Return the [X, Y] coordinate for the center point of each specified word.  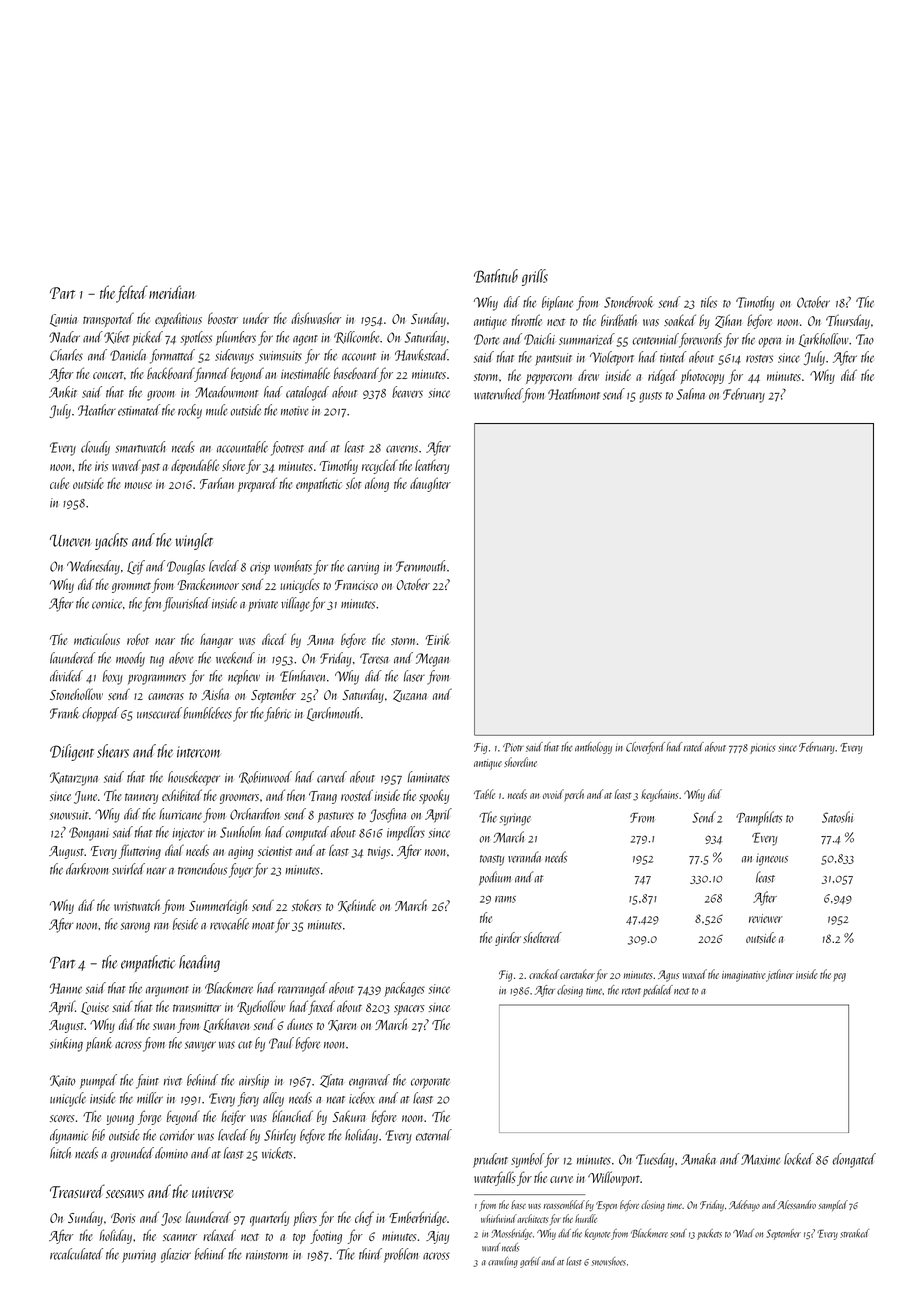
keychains [659, 795]
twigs [379, 853]
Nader [64, 337]
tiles [709, 302]
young [120, 1120]
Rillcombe [357, 337]
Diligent [72, 752]
